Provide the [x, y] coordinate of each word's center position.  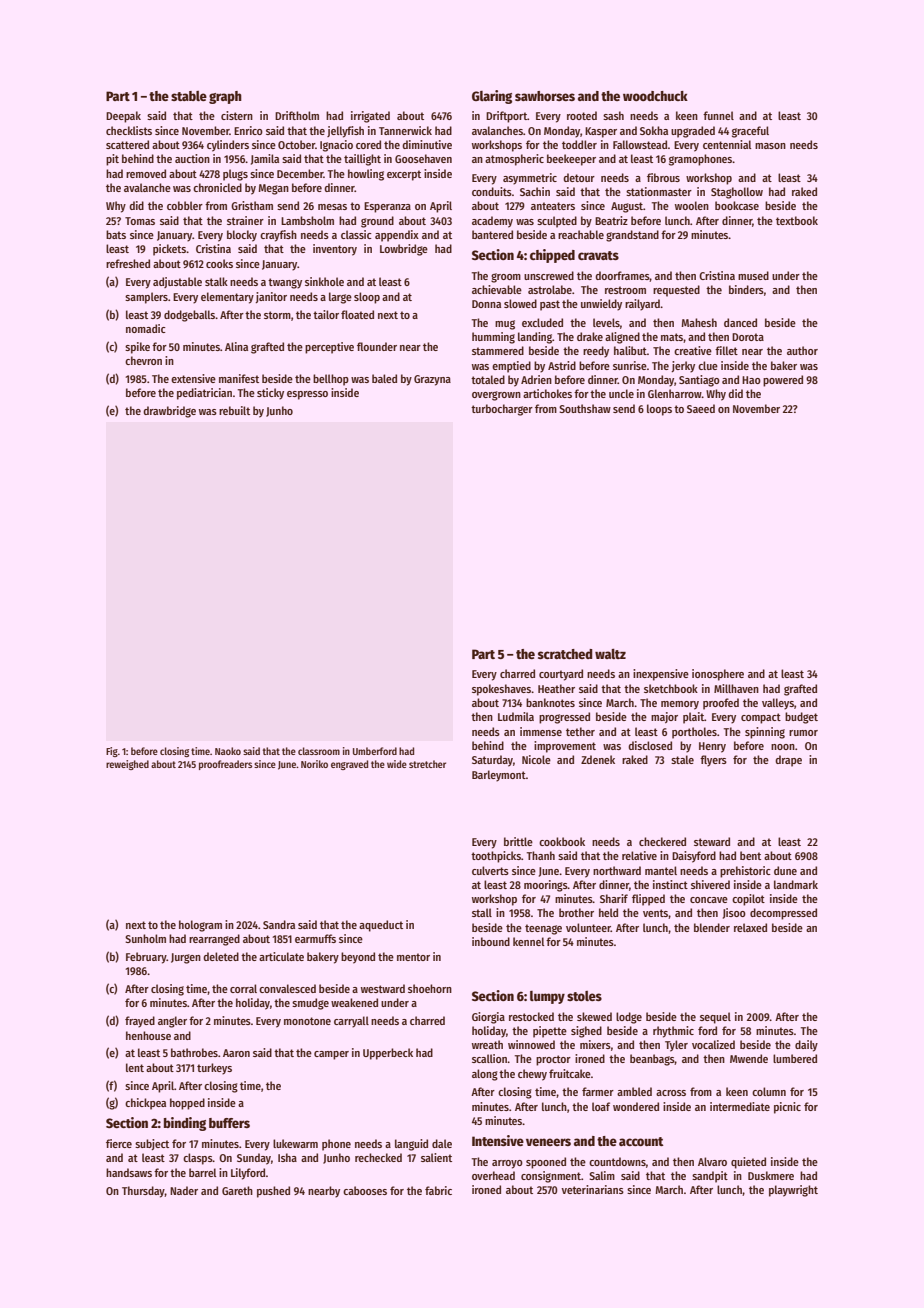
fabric [438, 1190]
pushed [273, 1192]
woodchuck [655, 96]
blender [712, 927]
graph [225, 97]
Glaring [492, 97]
